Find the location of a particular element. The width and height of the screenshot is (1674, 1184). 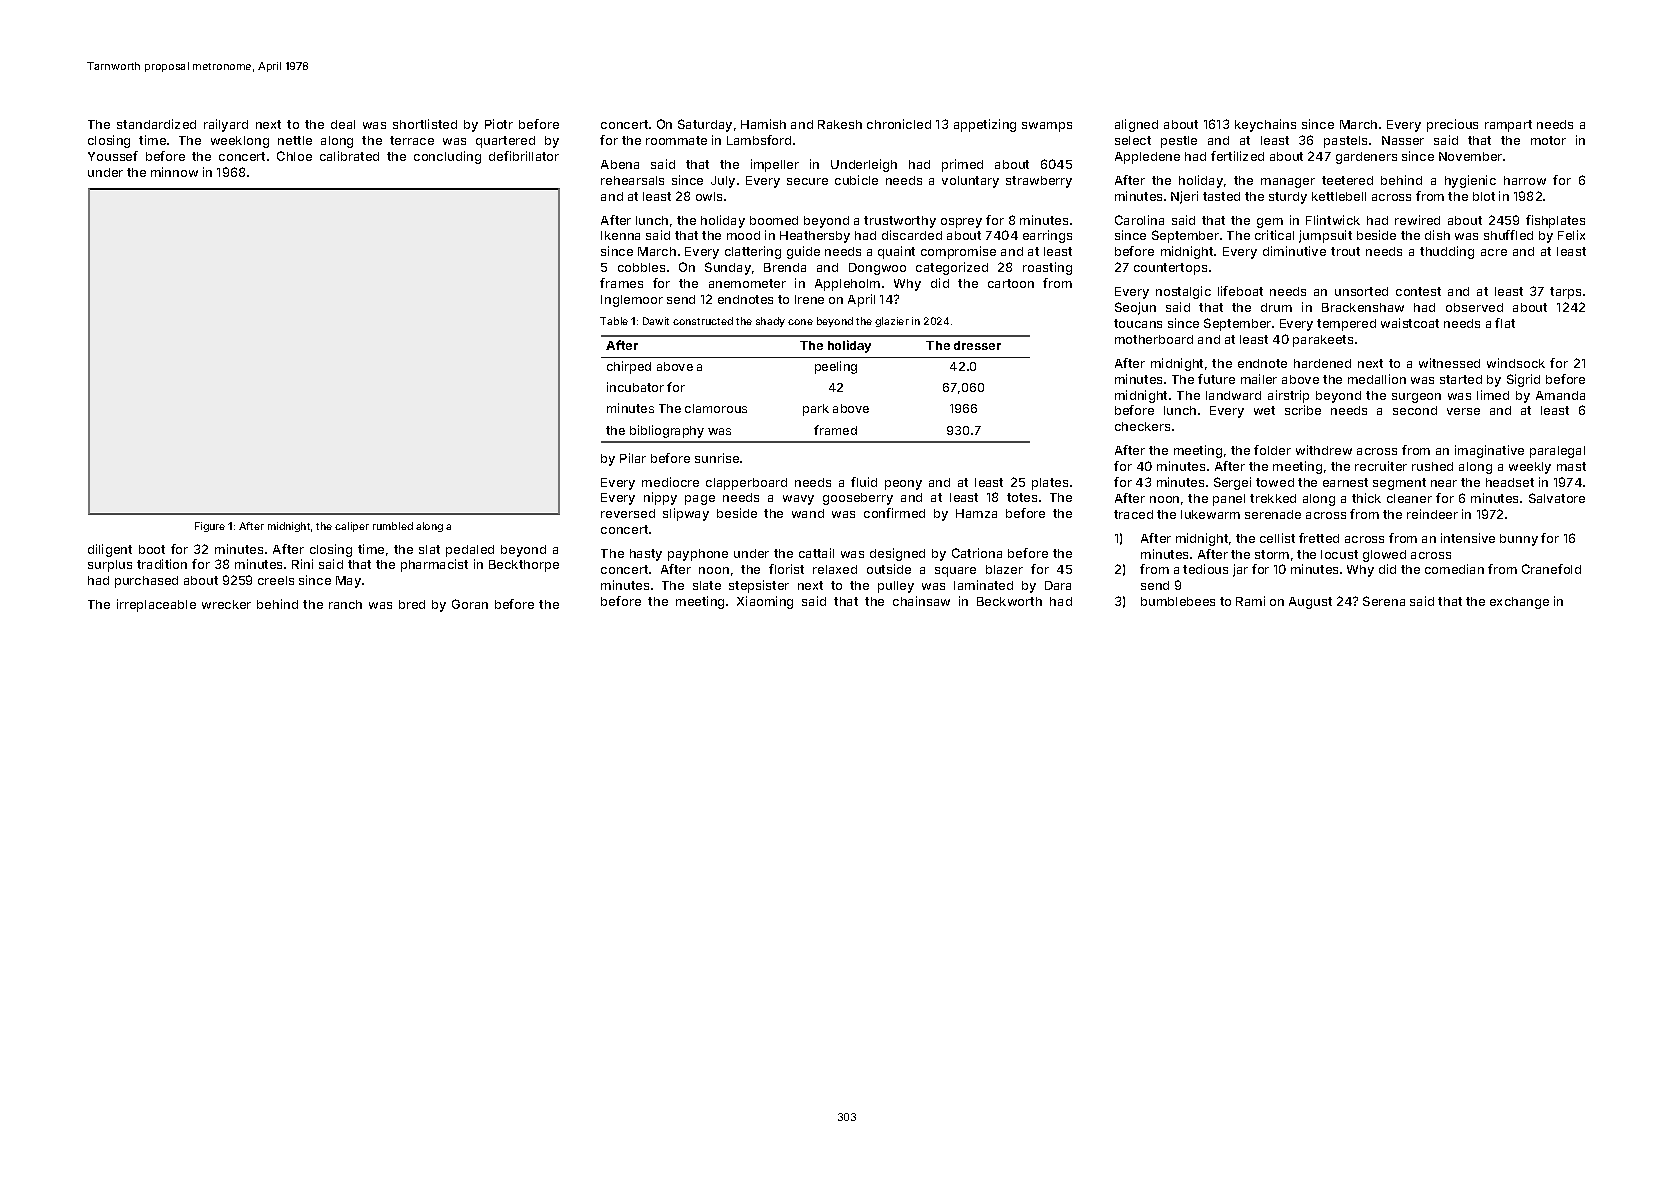

dresser is located at coordinates (977, 345).
